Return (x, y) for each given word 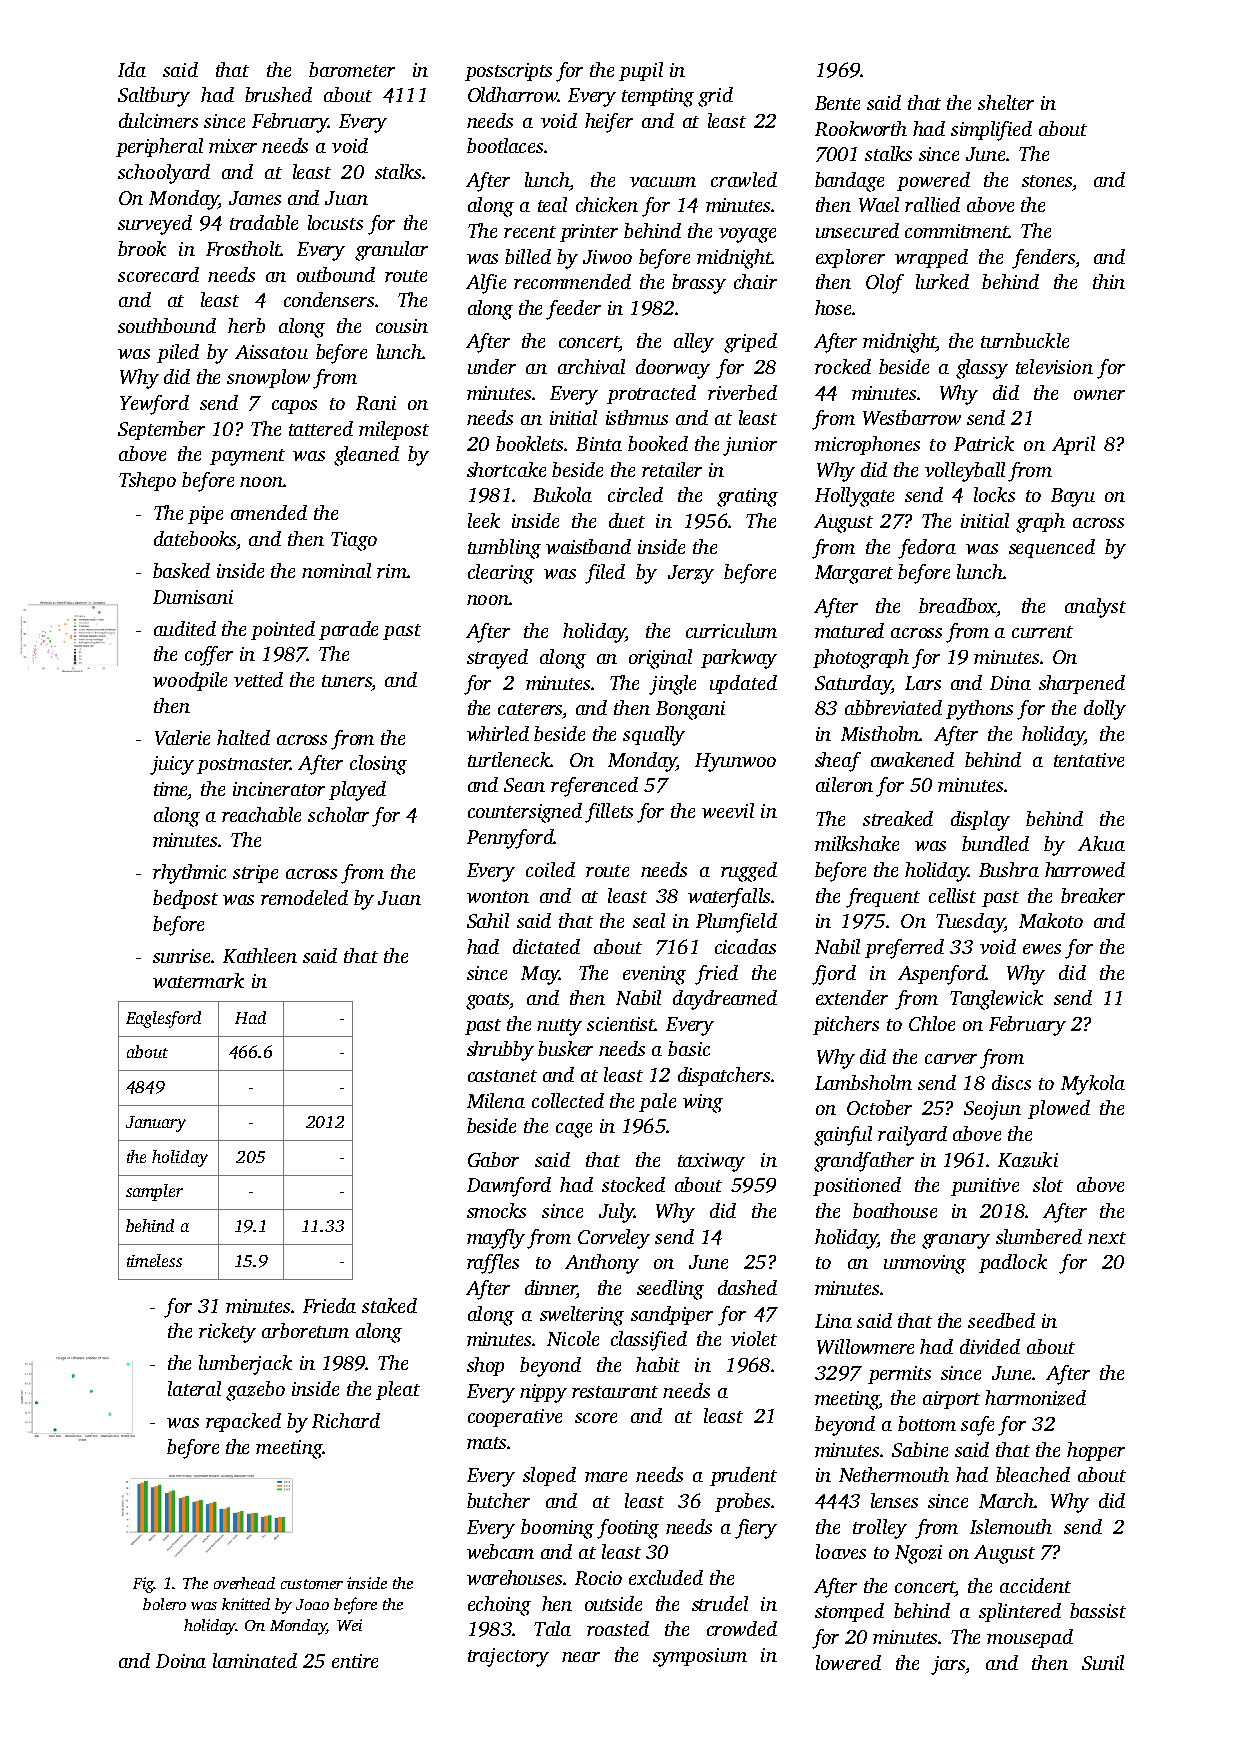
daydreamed (725, 1000)
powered (933, 181)
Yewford (154, 405)
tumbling (504, 549)
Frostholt (243, 248)
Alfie (486, 284)
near (581, 1657)
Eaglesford (163, 1019)
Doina (181, 1661)
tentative (1089, 760)
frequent (883, 898)
